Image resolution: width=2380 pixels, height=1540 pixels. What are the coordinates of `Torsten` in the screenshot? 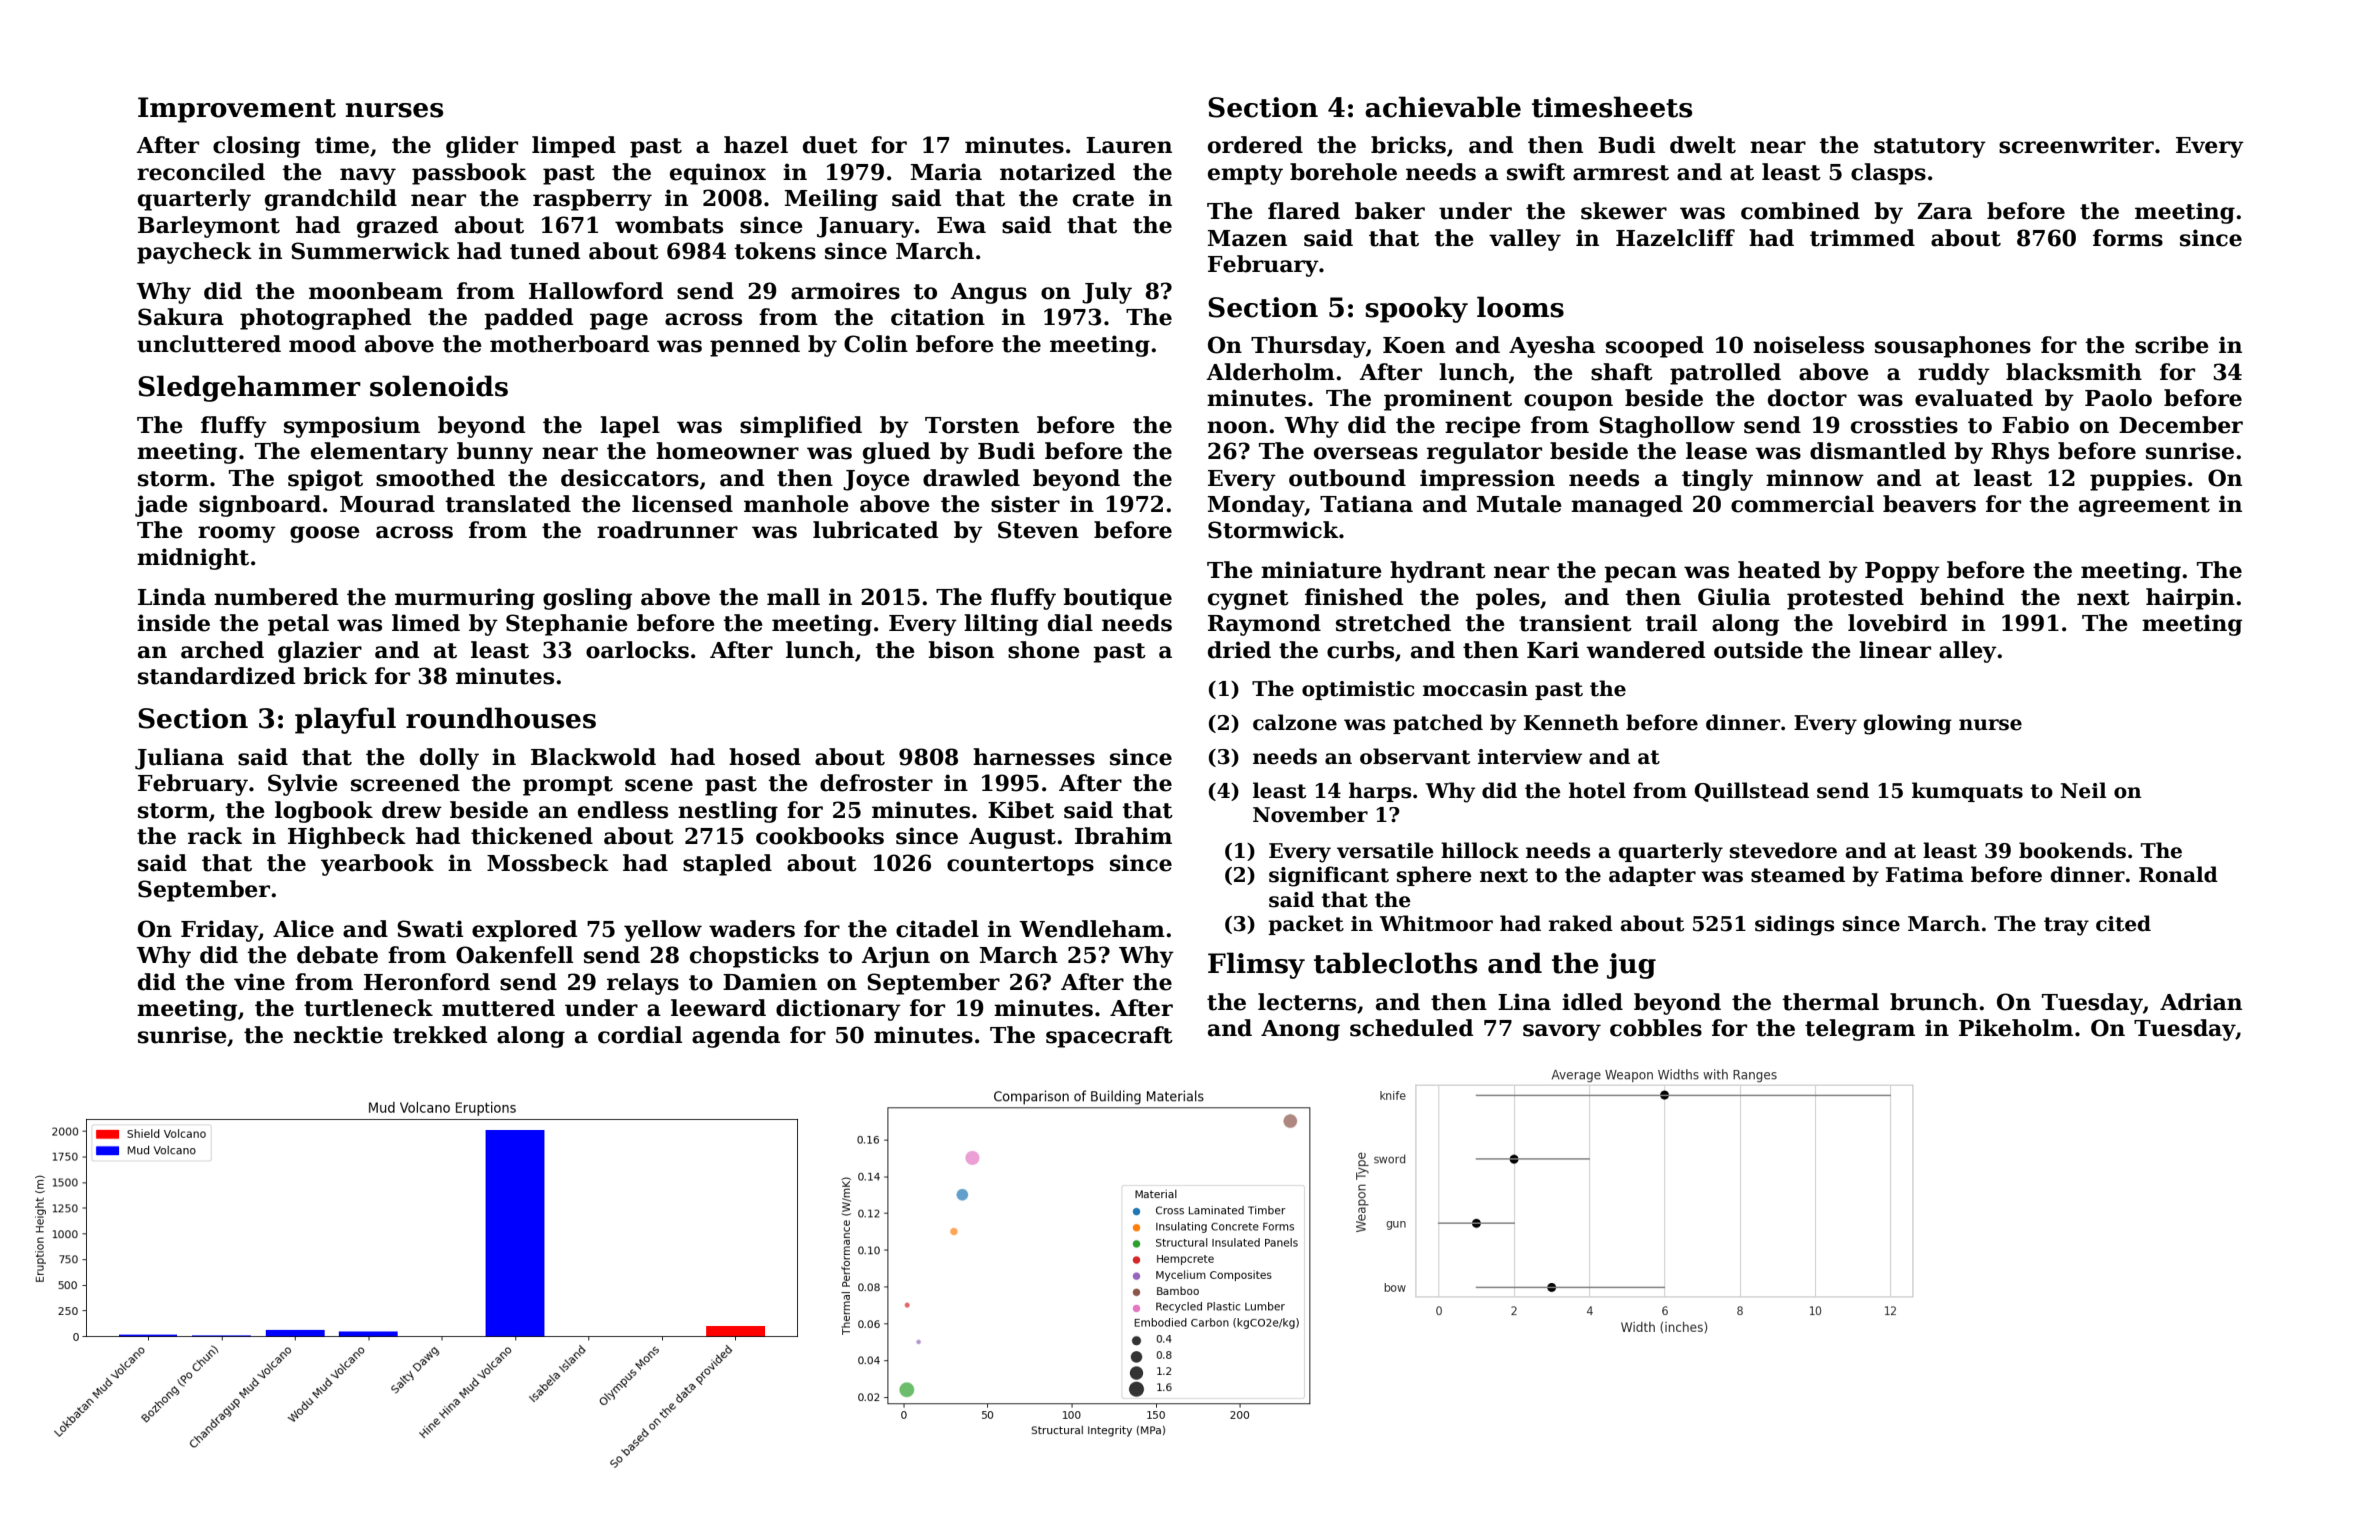 It's located at (972, 425).
